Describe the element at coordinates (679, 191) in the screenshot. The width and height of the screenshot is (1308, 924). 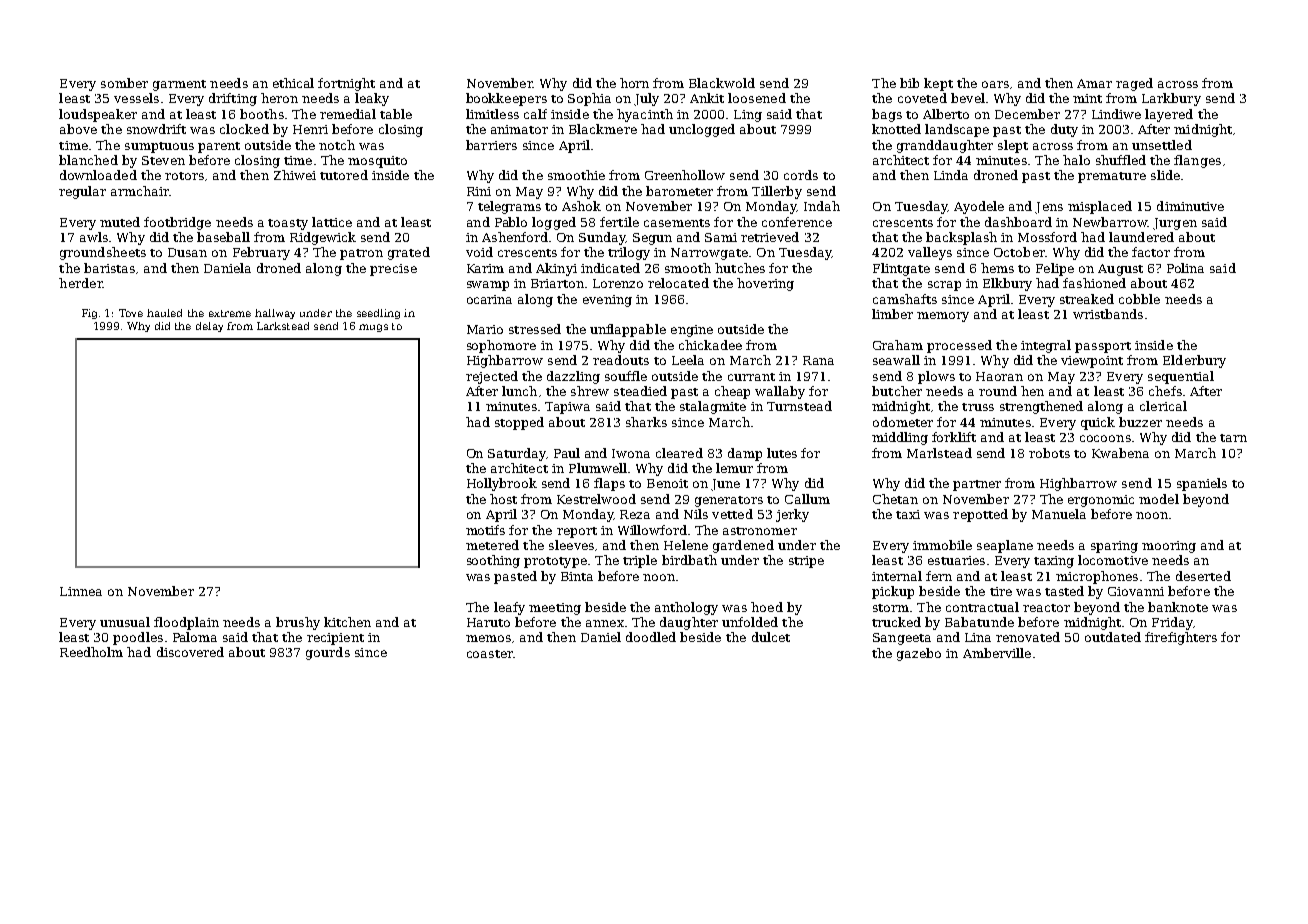
I see `barometer` at that location.
